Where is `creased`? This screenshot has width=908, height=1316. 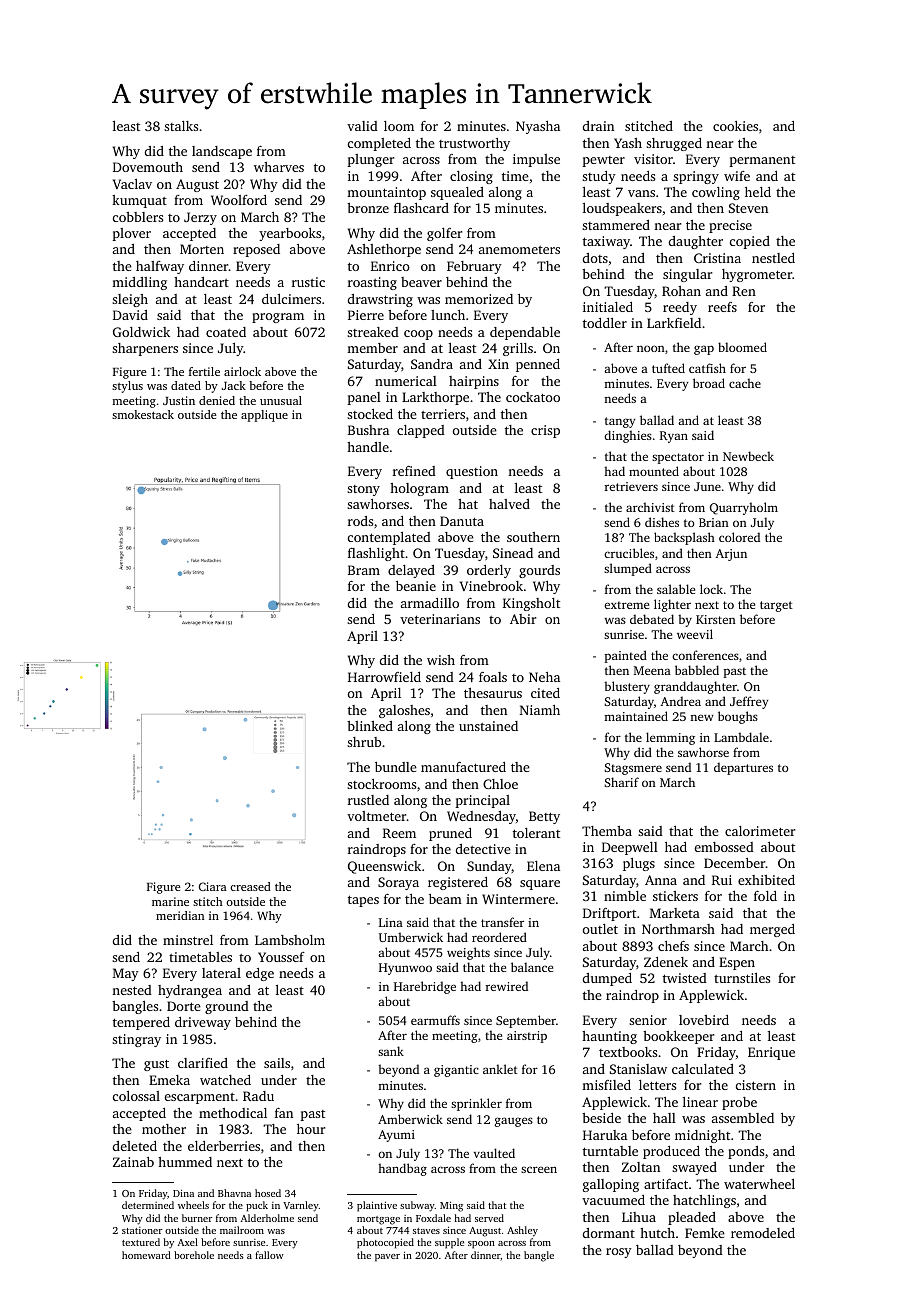
creased is located at coordinates (250, 886).
